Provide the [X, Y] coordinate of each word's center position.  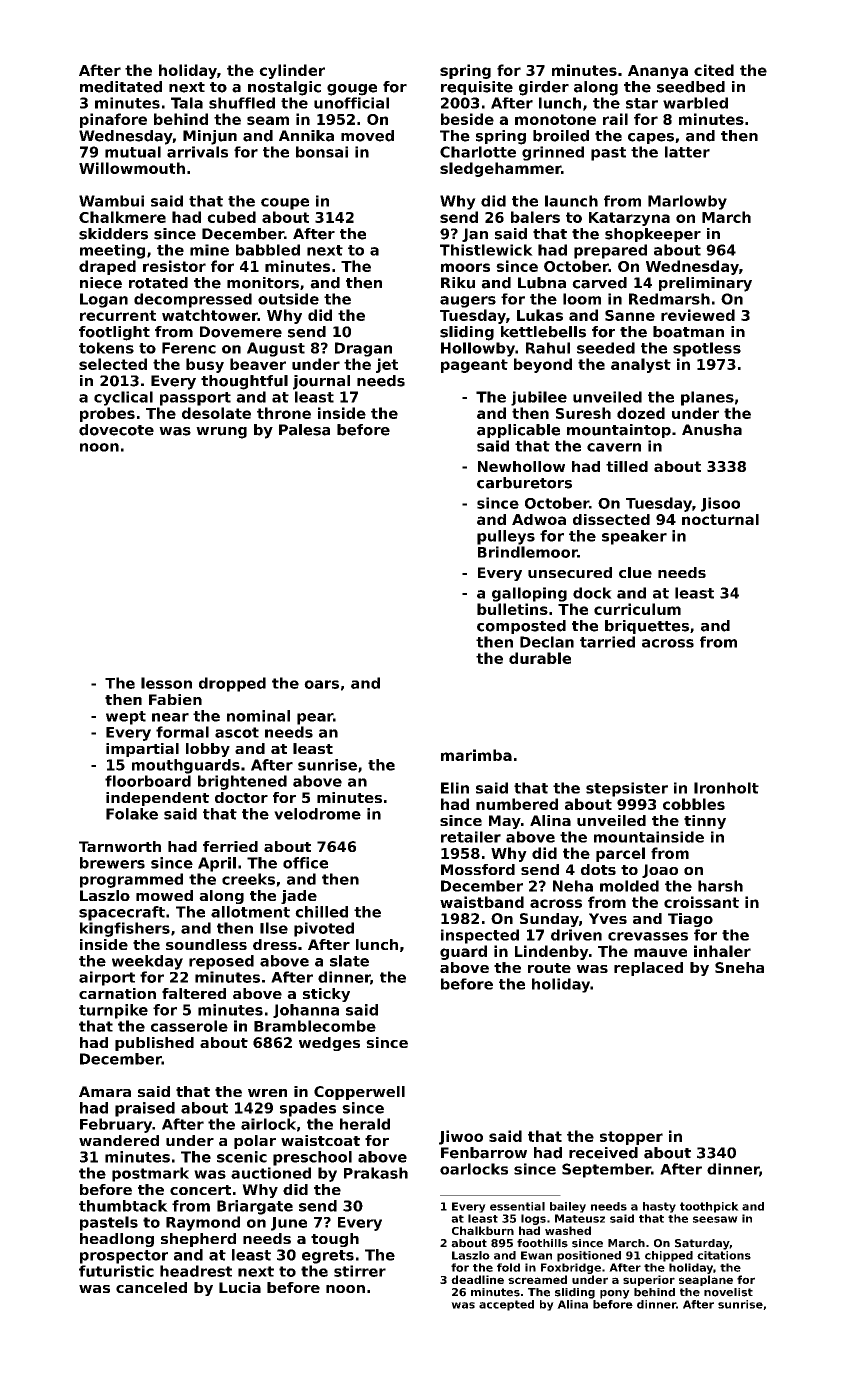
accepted [506, 1305]
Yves [608, 918]
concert [200, 1190]
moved [367, 136]
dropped [232, 684]
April [217, 864]
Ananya [658, 72]
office [305, 863]
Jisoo [720, 504]
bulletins [512, 609]
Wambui [111, 201]
